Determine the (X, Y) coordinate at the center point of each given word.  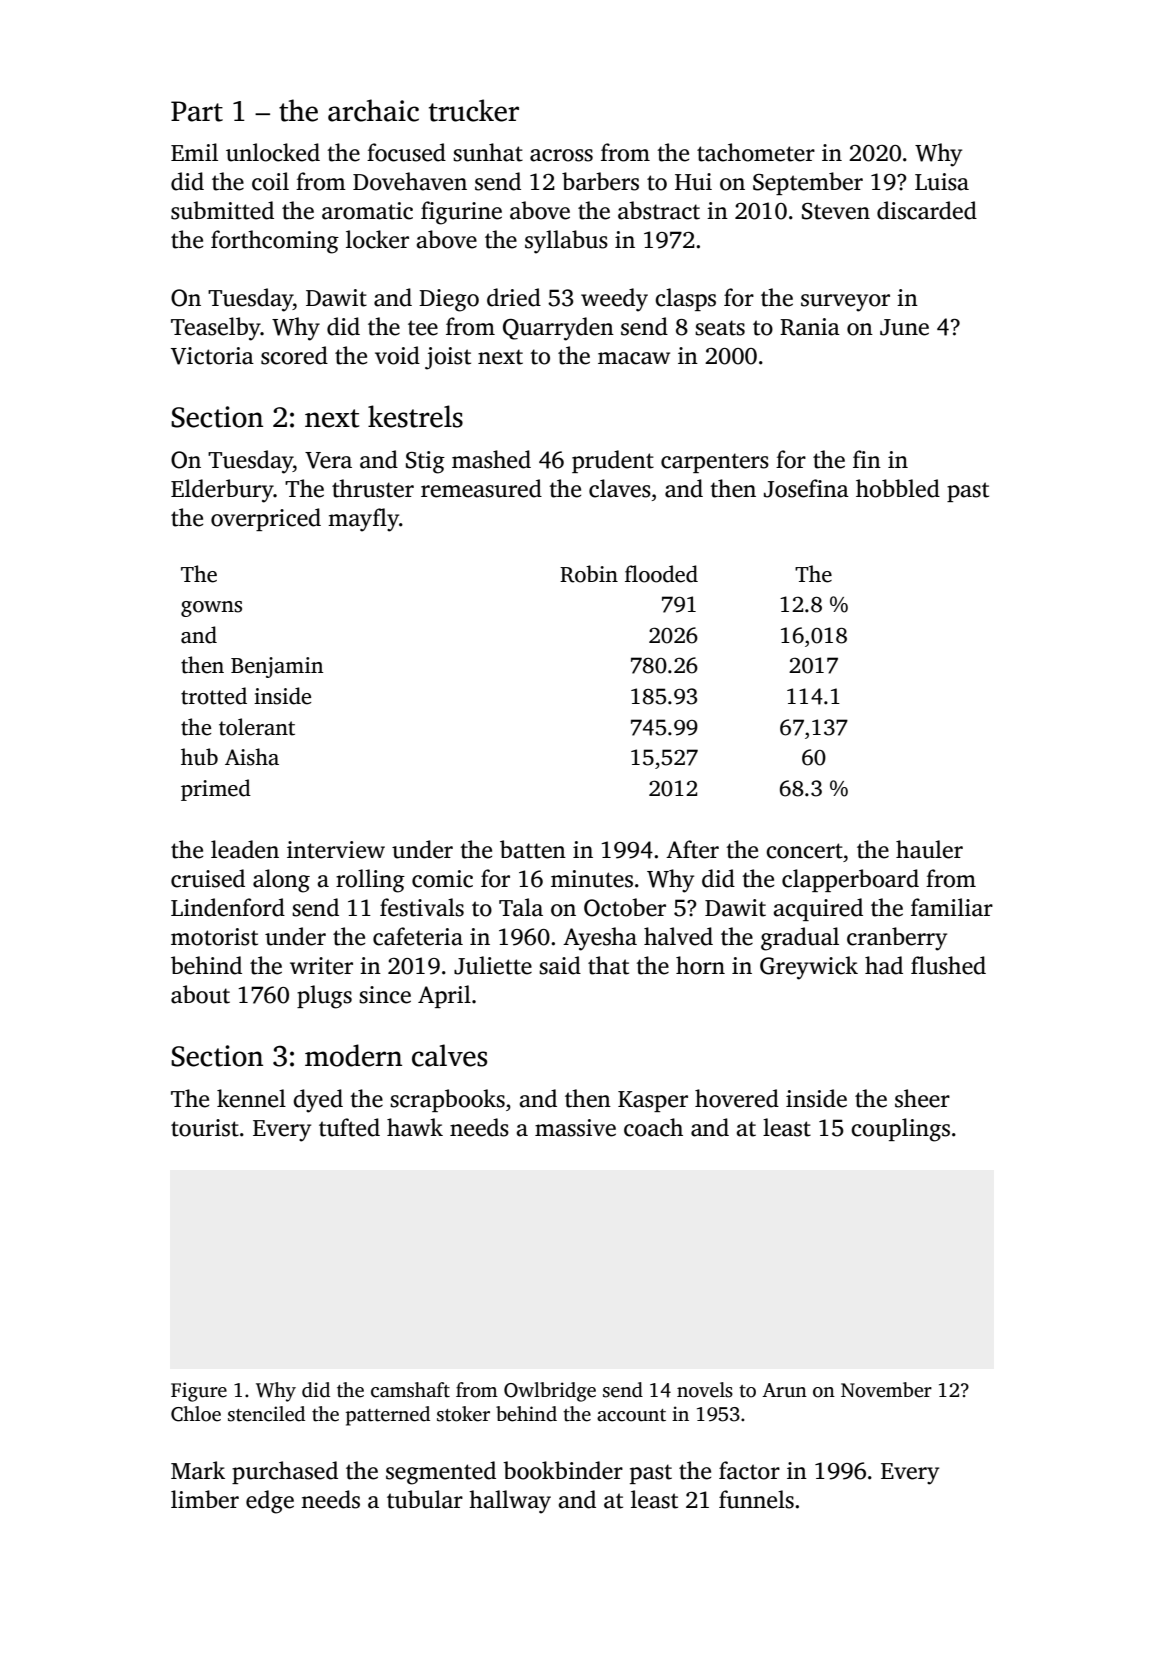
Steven (836, 211)
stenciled (266, 1414)
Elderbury (222, 491)
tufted (349, 1127)
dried (514, 297)
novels (705, 1390)
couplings (900, 1130)
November (886, 1390)
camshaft (410, 1390)
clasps (685, 299)
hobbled (898, 488)
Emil (194, 152)
